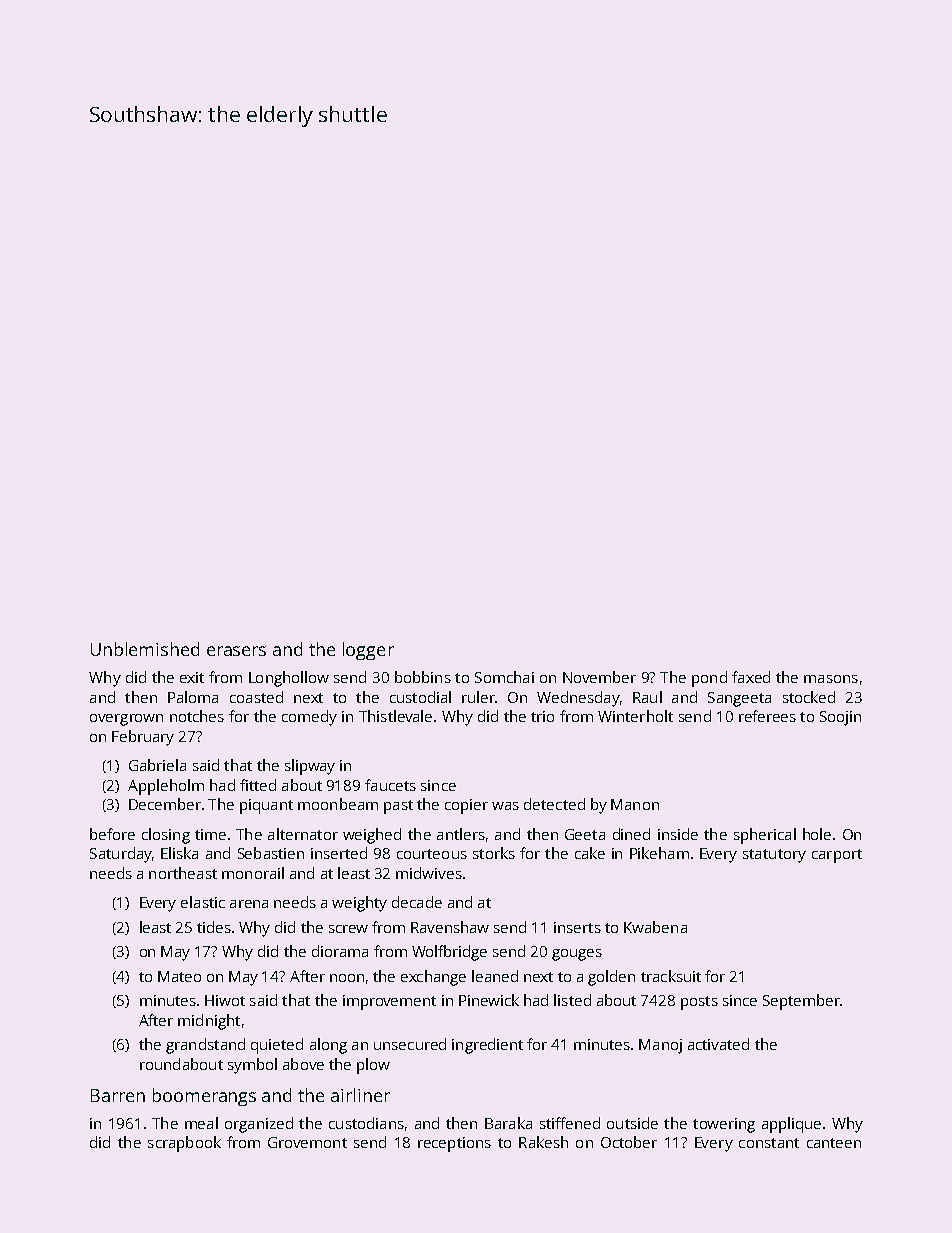 This screenshot has height=1233, width=952. What do you see at coordinates (837, 856) in the screenshot?
I see `carport` at bounding box center [837, 856].
